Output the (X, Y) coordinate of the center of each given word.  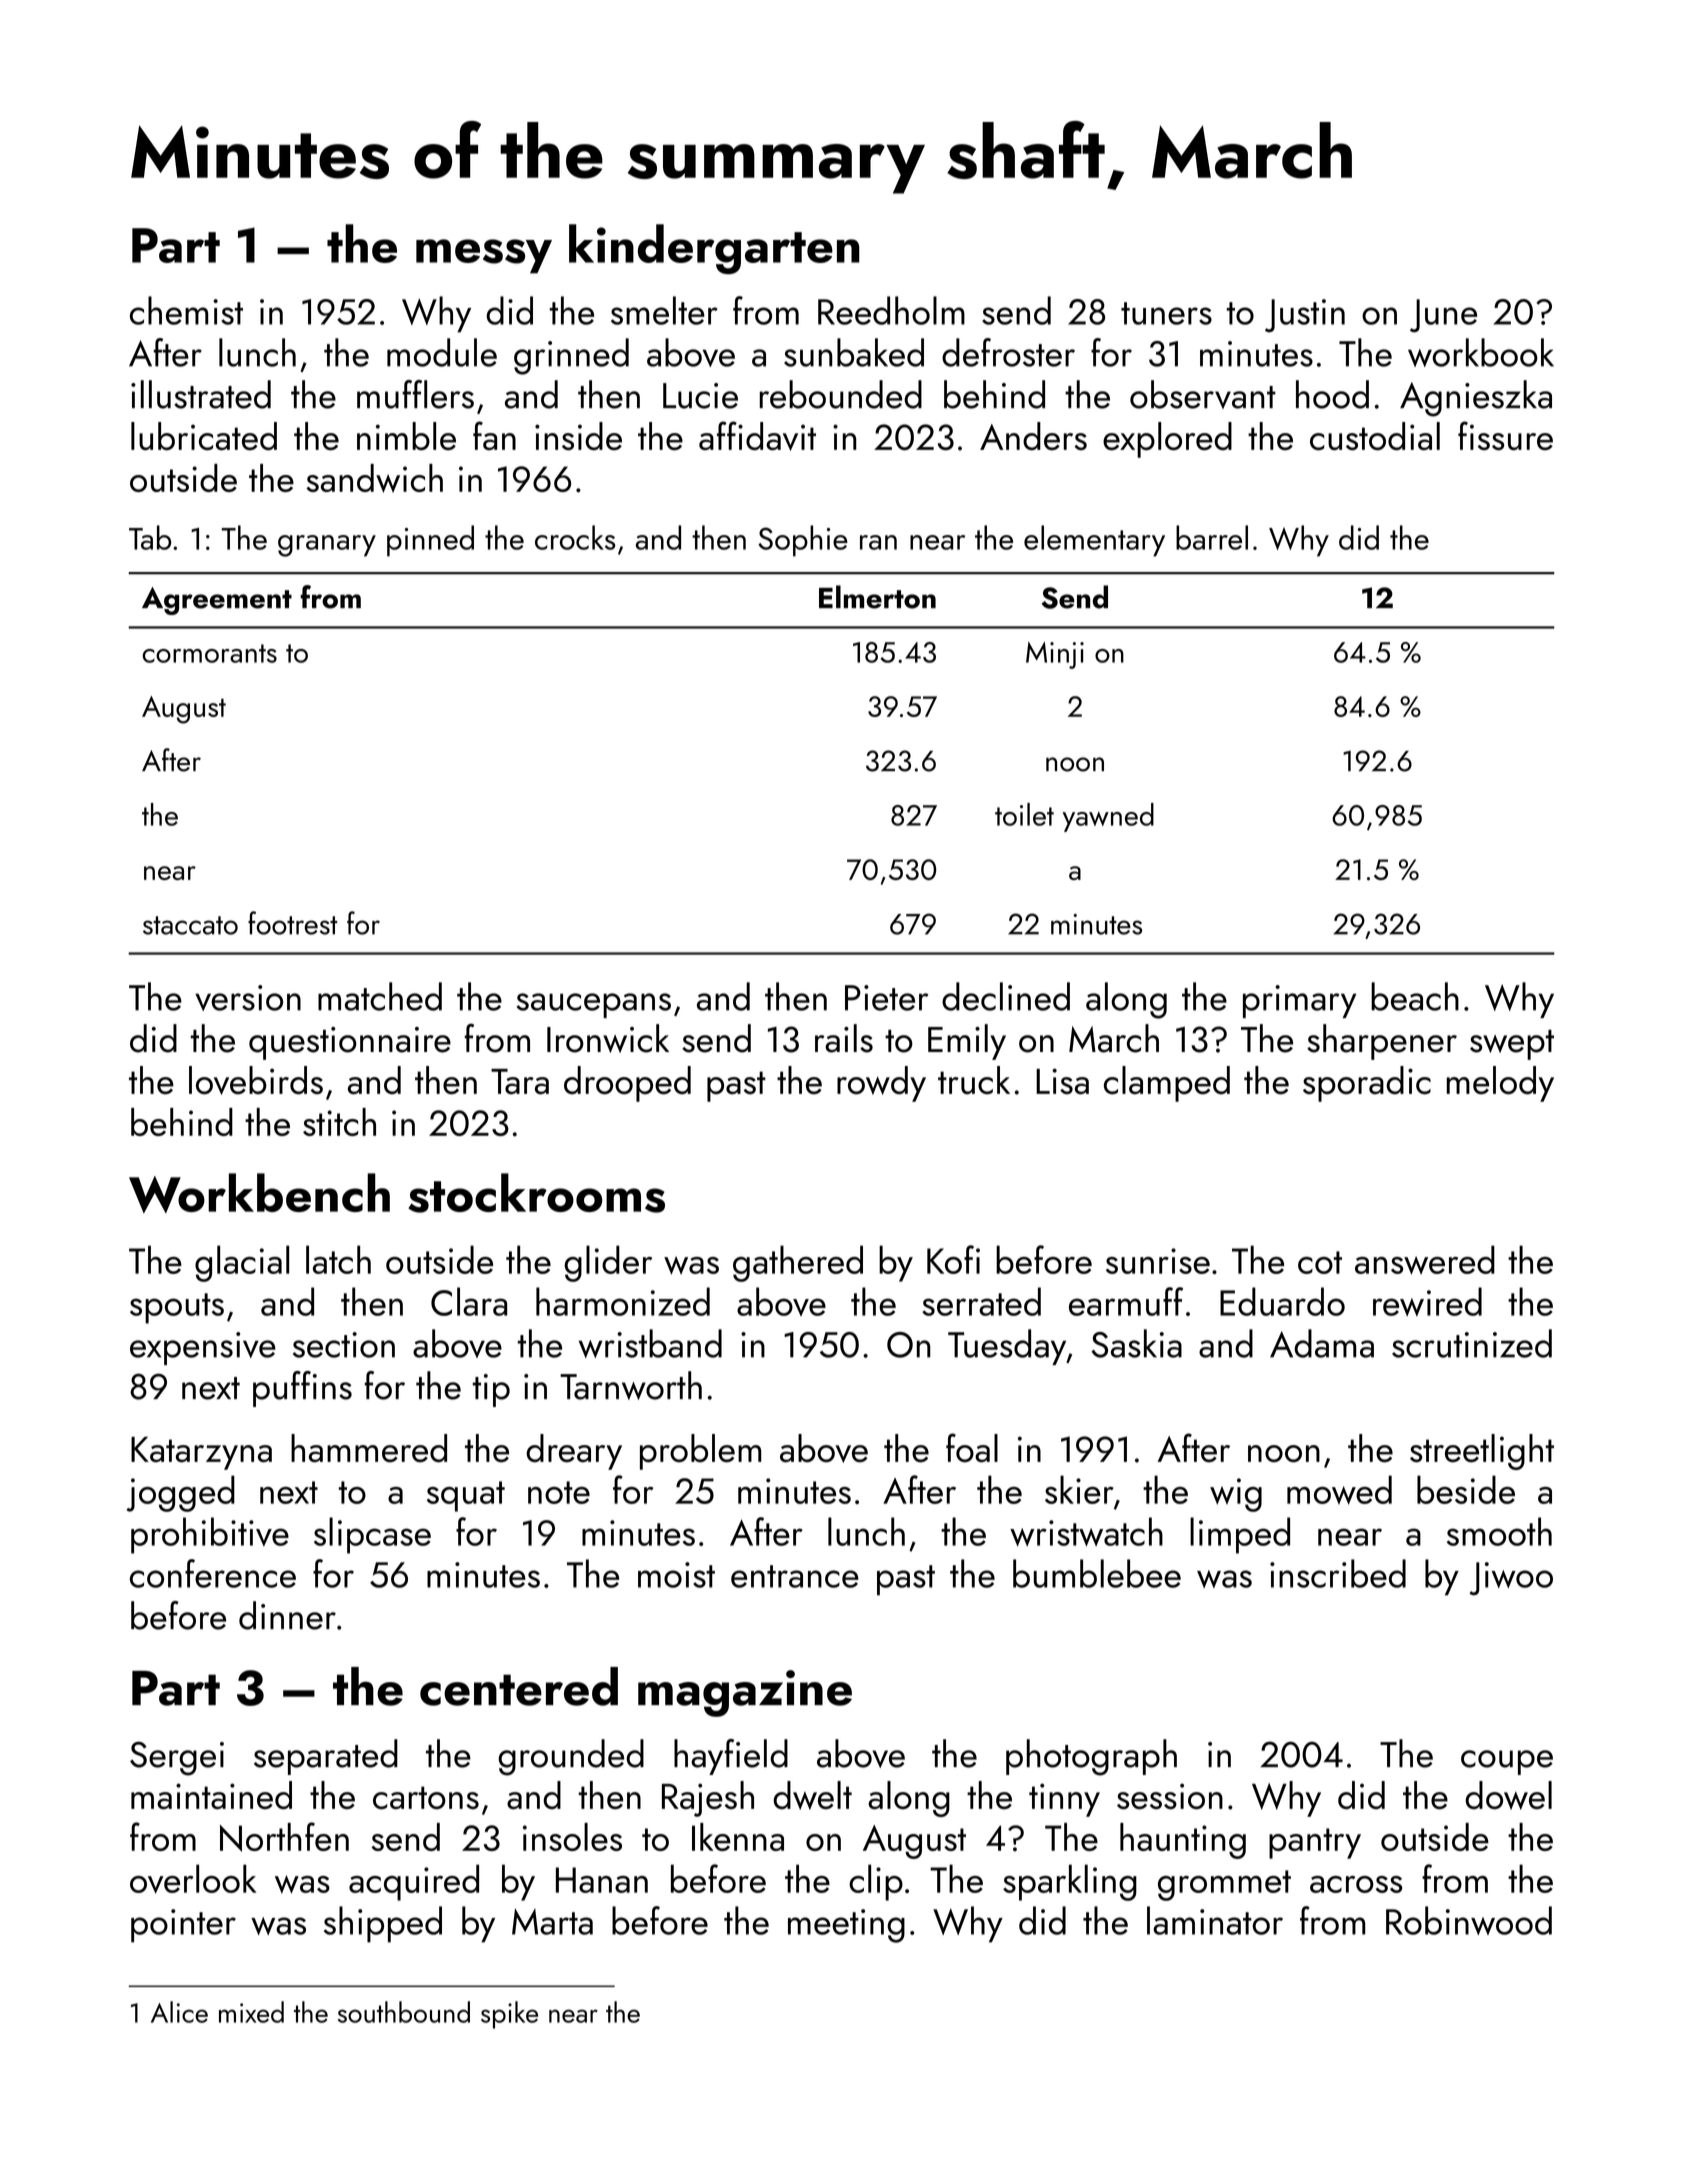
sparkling (1070, 1882)
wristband (650, 1343)
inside (578, 436)
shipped (383, 1924)
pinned (430, 541)
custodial (1375, 436)
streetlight (1482, 1452)
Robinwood (1469, 1920)
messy (484, 256)
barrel (1212, 537)
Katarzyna (201, 1453)
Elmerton (877, 597)
